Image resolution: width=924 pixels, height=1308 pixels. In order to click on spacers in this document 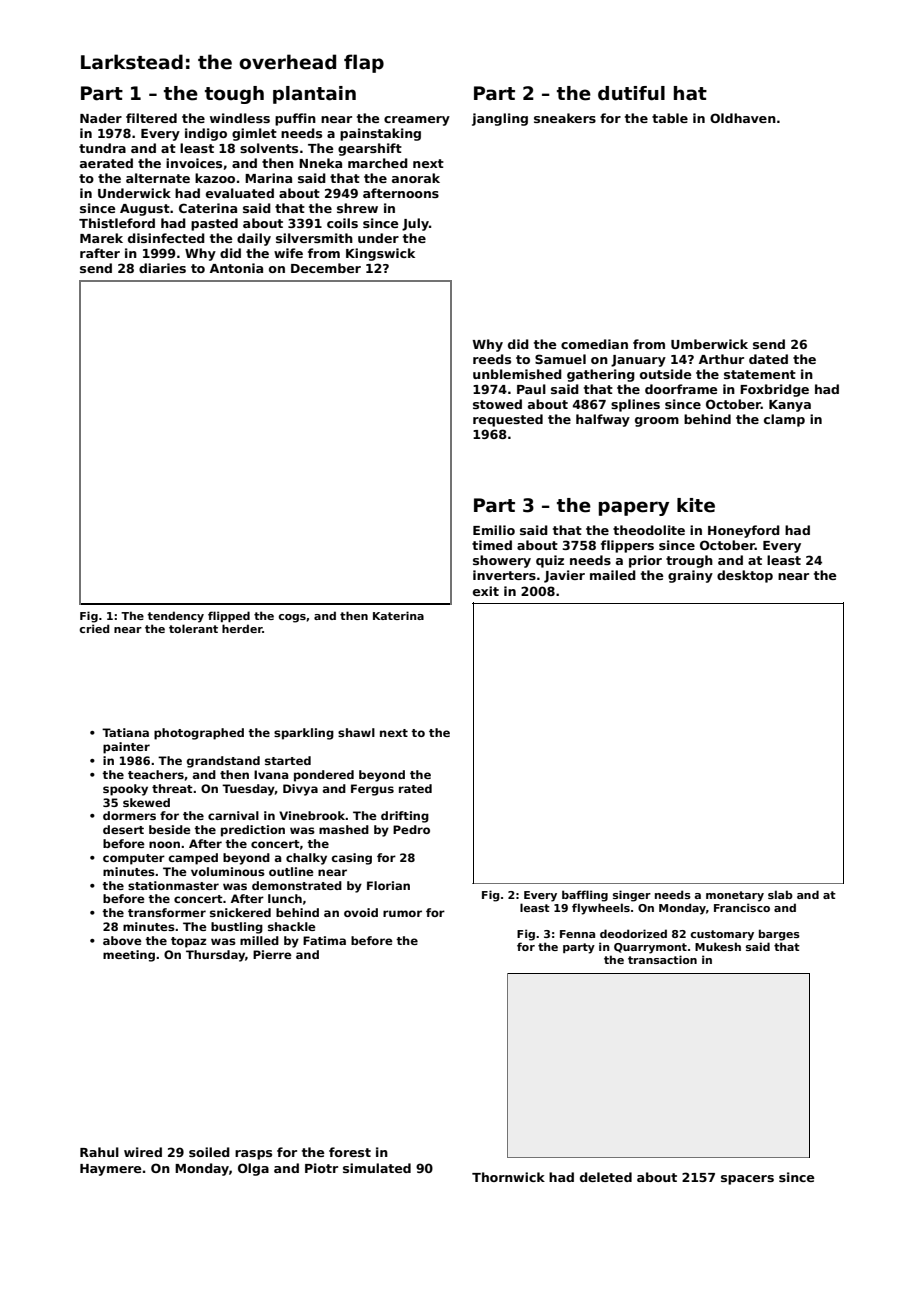, I will do `click(747, 1180)`.
